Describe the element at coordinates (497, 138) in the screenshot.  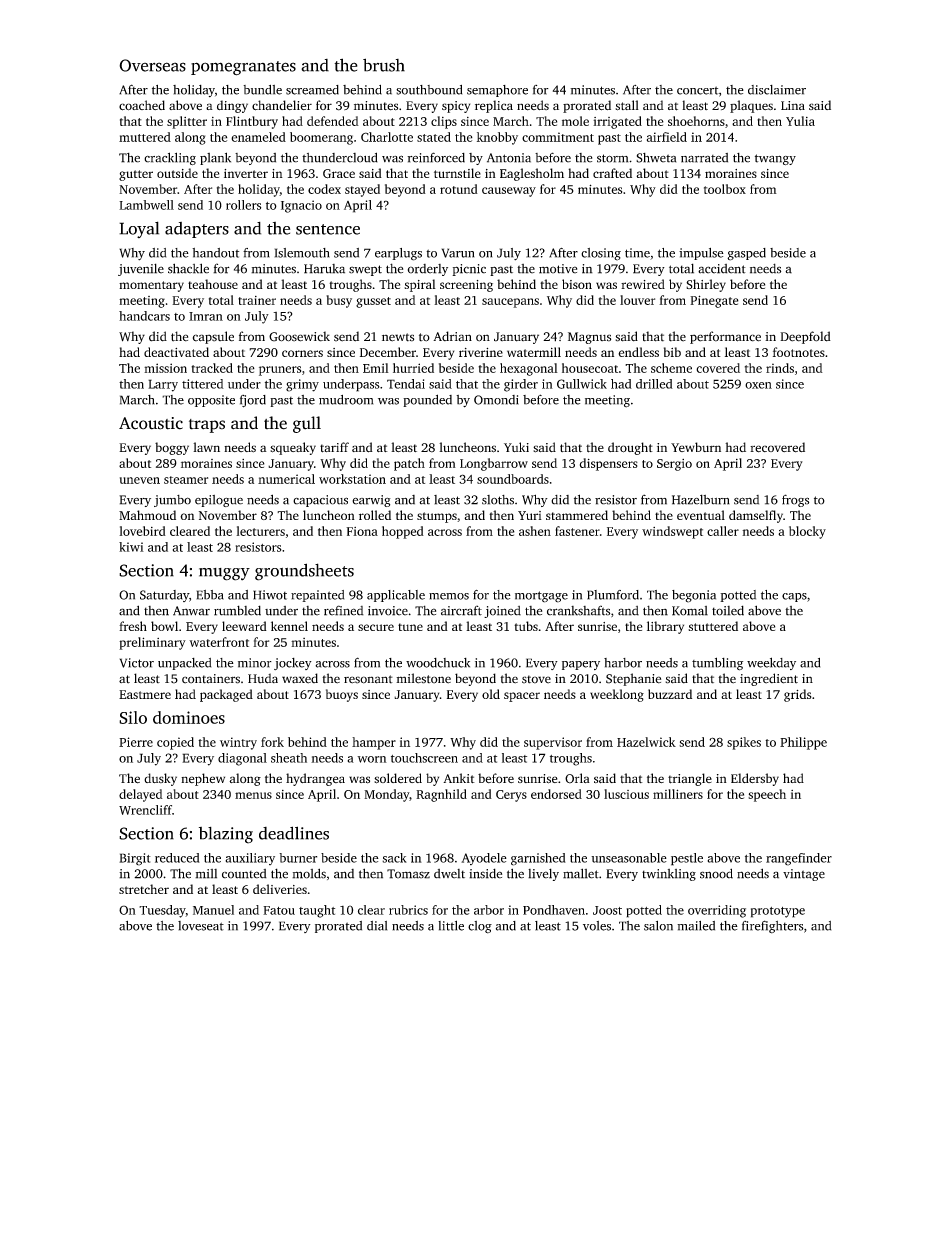
I see `knobby` at that location.
